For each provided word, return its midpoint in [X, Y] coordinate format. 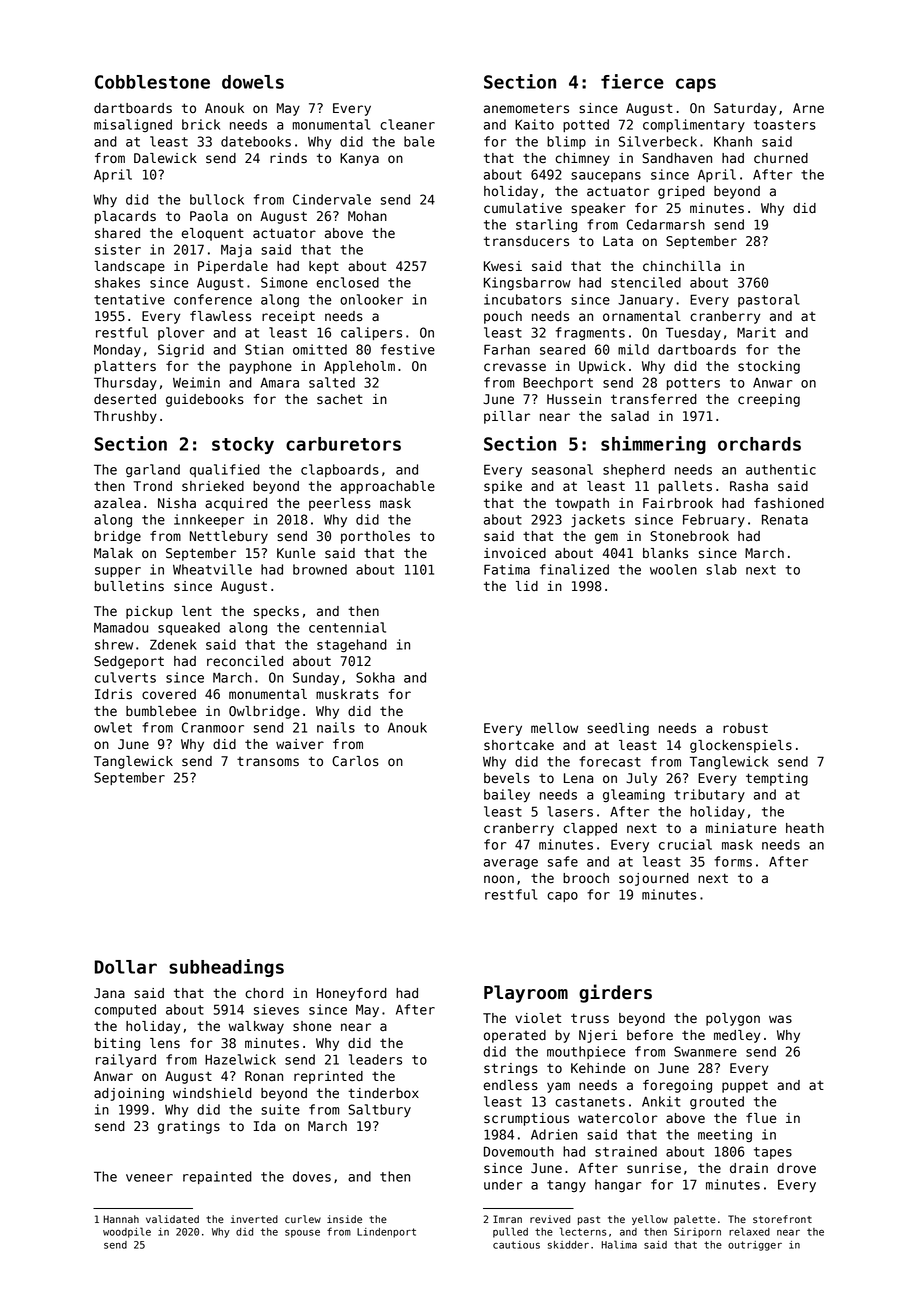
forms [733, 861]
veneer [149, 1178]
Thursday [125, 383]
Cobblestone [152, 82]
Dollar [126, 967]
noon [499, 879]
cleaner [407, 124]
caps [696, 85]
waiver [300, 744]
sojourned [654, 879]
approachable [387, 487]
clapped [590, 829]
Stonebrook [689, 536]
